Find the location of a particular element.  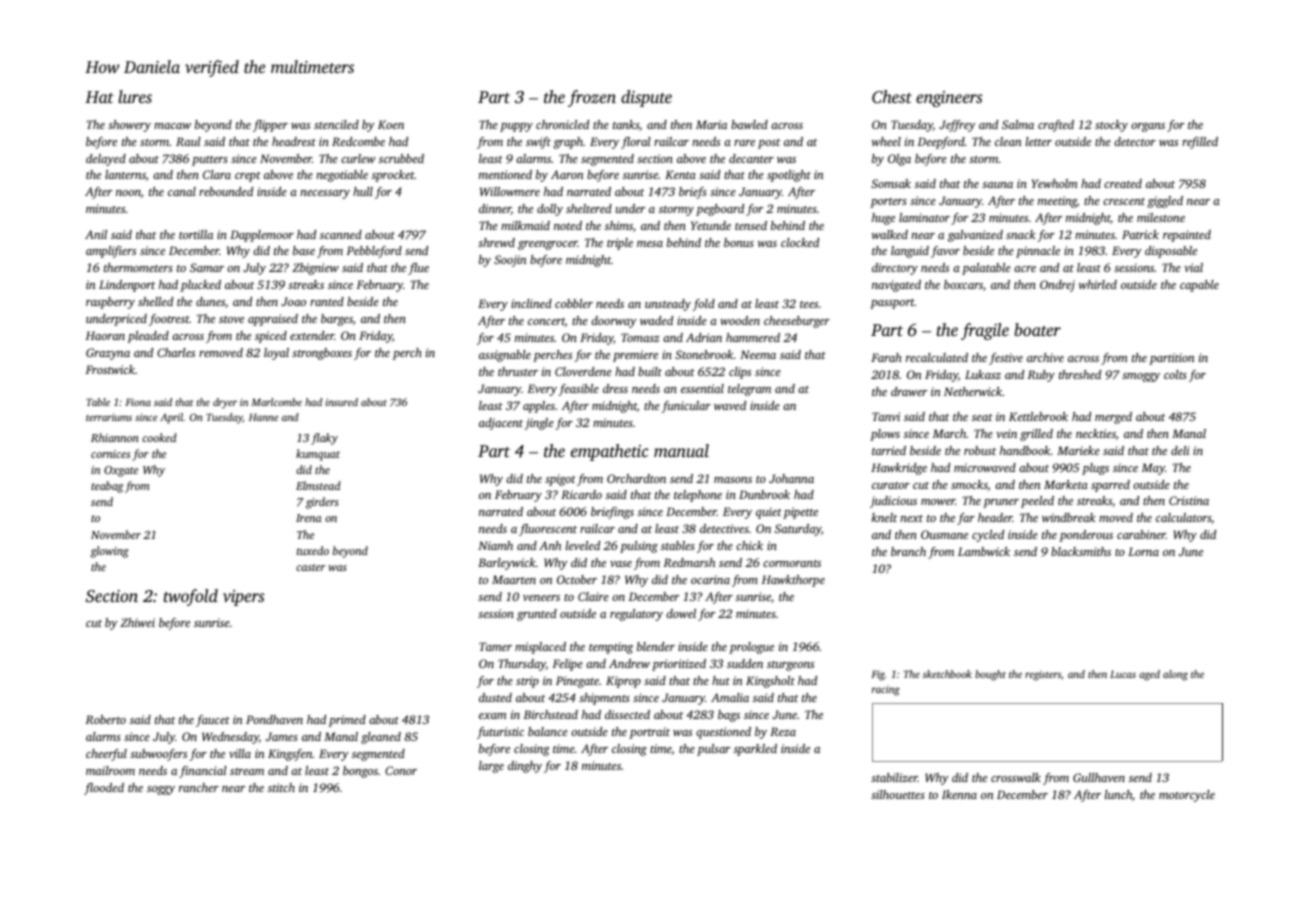

lures is located at coordinates (135, 96).
